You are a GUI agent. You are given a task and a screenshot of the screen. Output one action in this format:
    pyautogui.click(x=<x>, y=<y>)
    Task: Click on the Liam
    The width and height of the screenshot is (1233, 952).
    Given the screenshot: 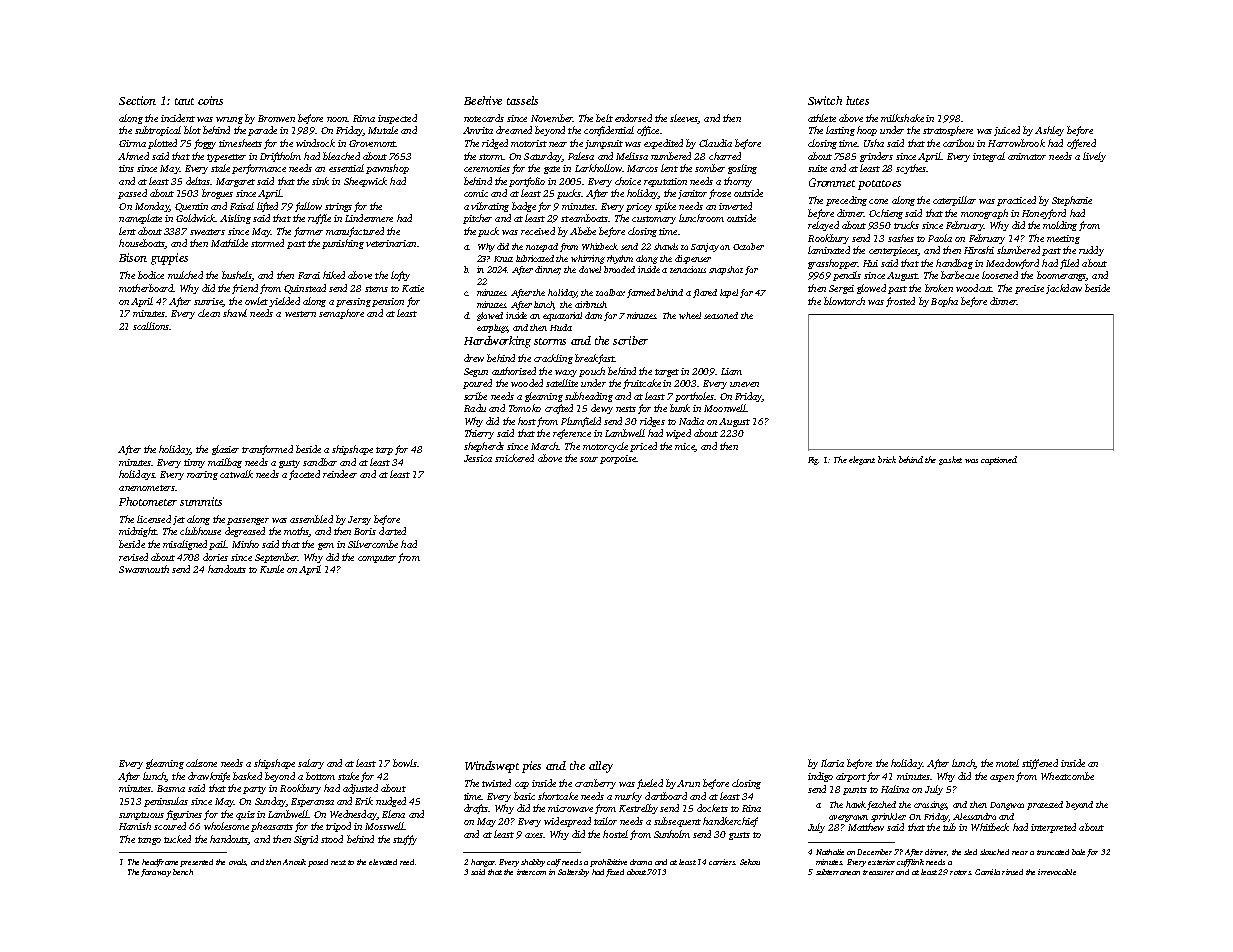 What is the action you would take?
    pyautogui.click(x=731, y=371)
